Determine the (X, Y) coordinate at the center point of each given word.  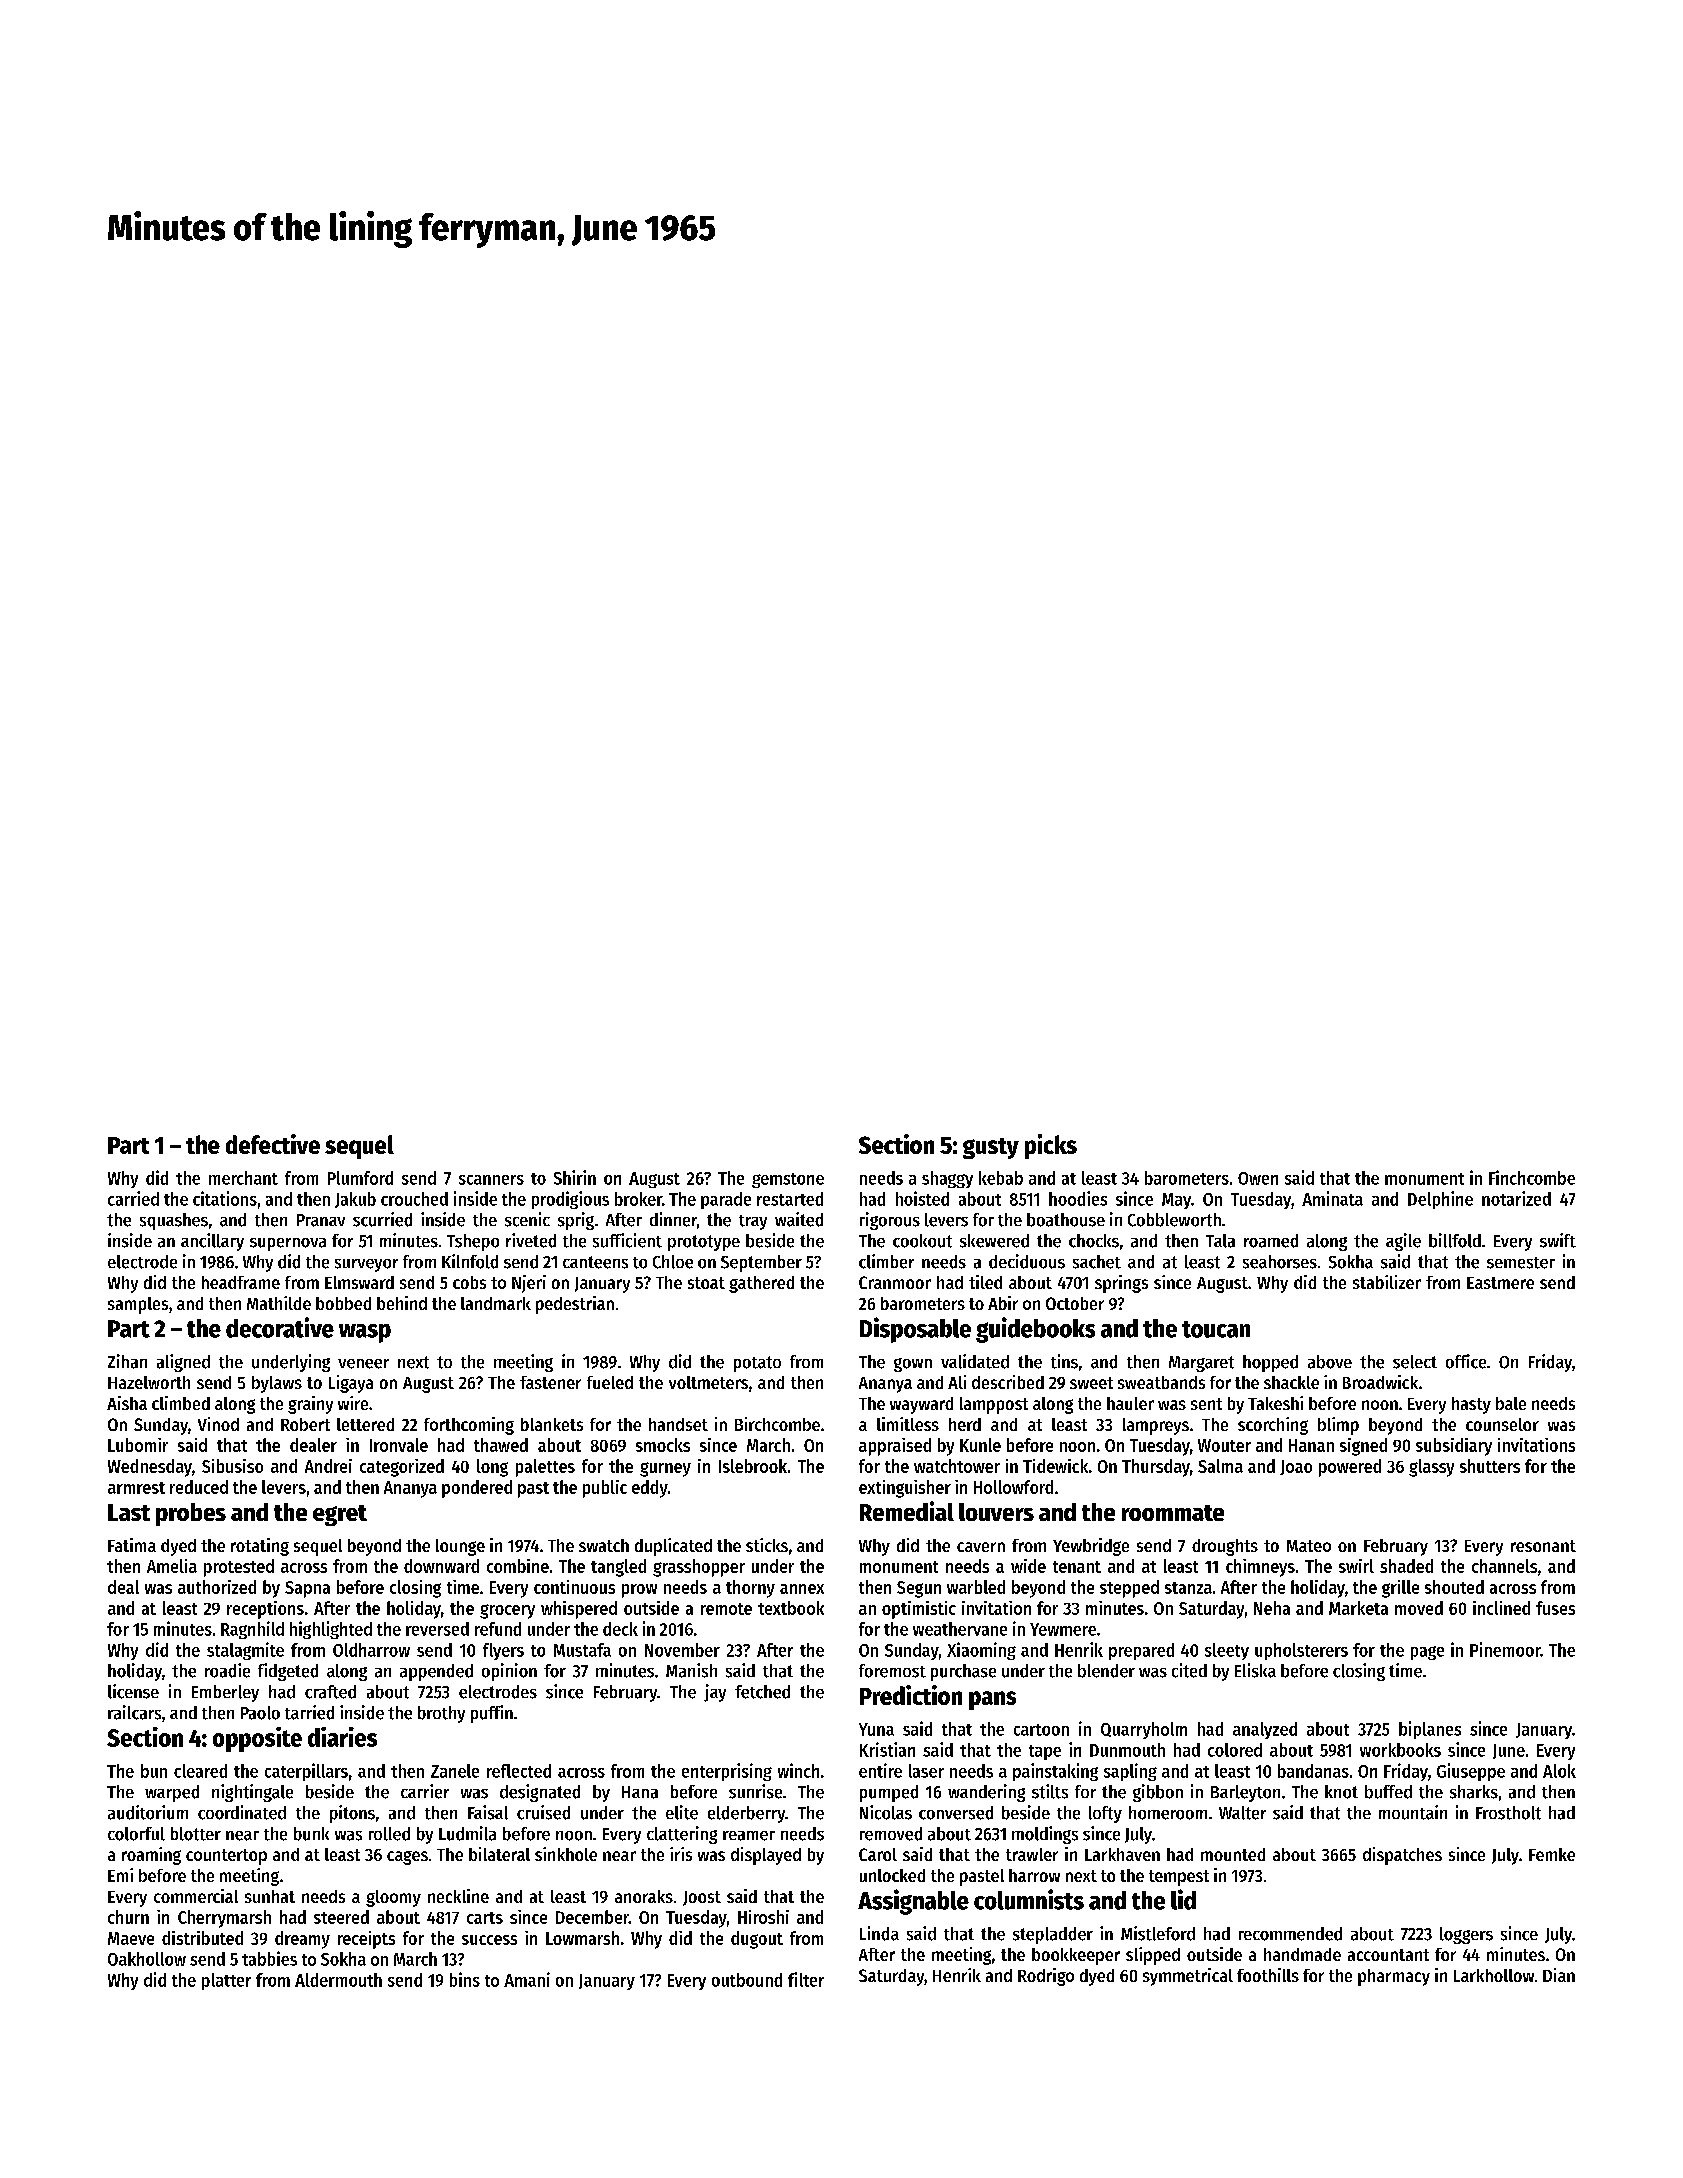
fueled (610, 1382)
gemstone (788, 1180)
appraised (895, 1447)
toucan (1216, 1329)
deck (620, 1629)
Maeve (131, 1938)
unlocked (892, 1875)
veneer (363, 1364)
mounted (1233, 1854)
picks (1051, 1146)
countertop (226, 1857)
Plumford (360, 1178)
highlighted (331, 1630)
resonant (1543, 1546)
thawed (501, 1445)
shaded (1406, 1566)
